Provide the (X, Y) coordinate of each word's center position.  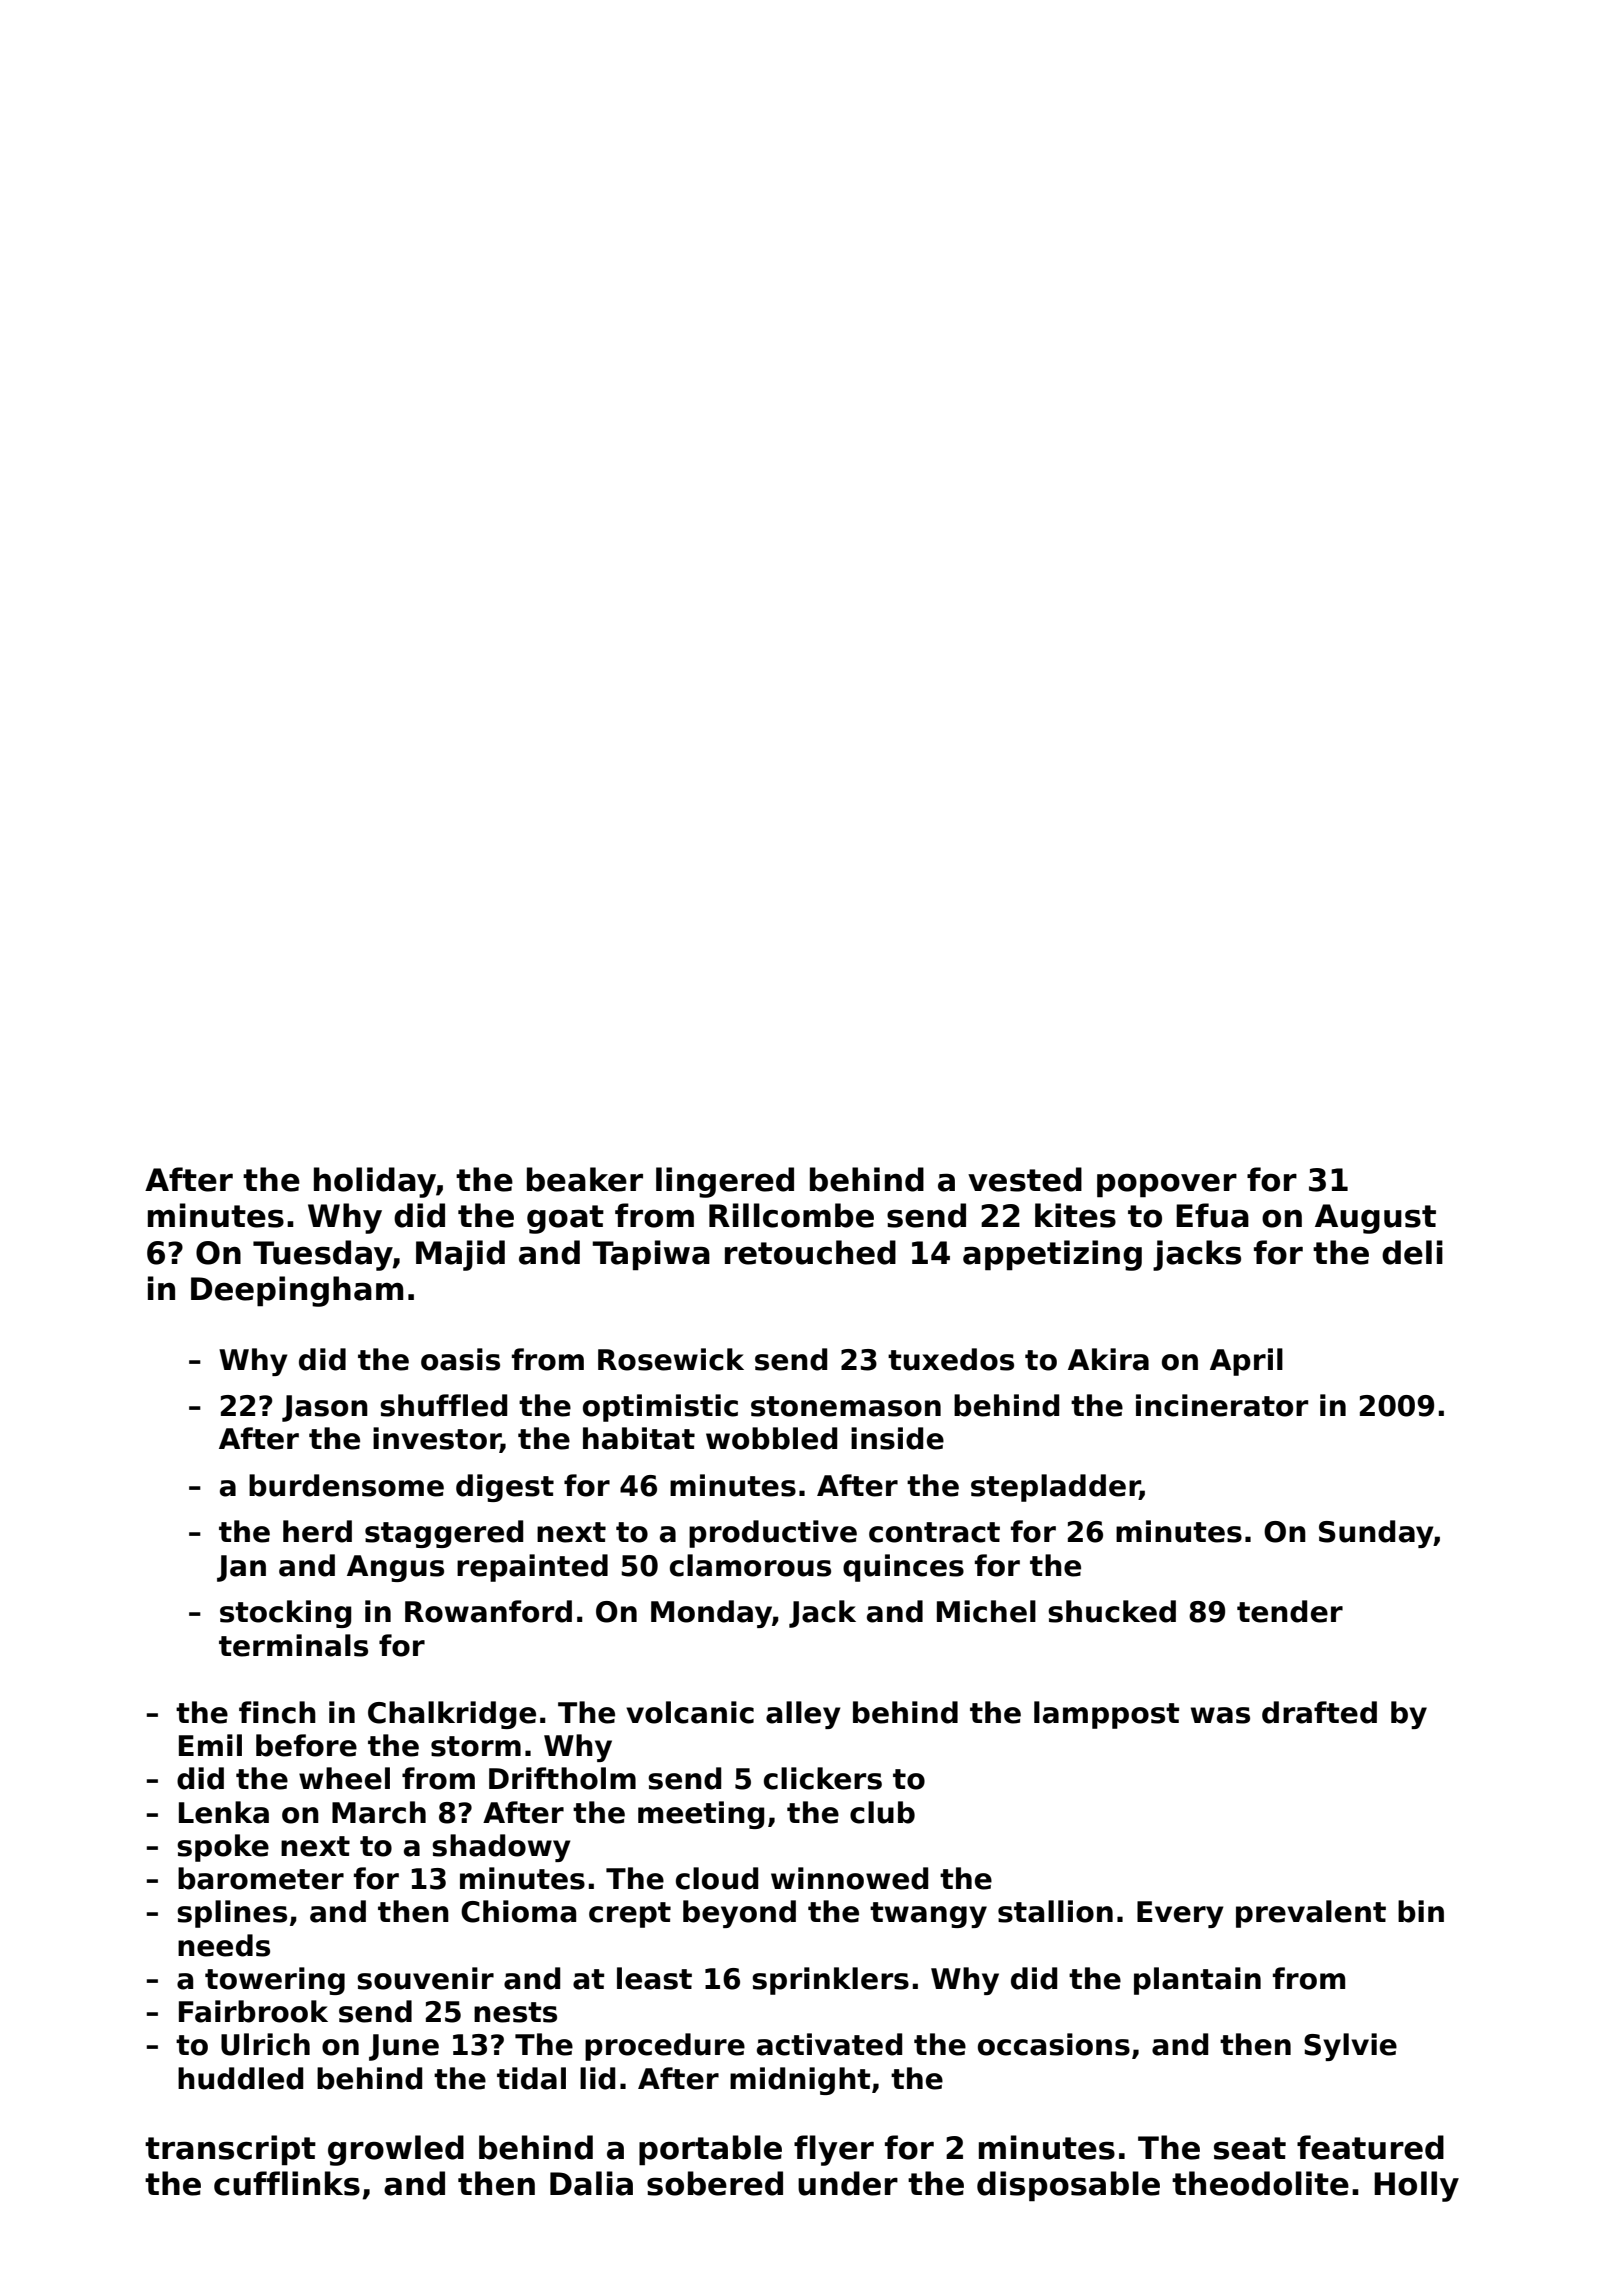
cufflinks (287, 2183)
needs (224, 1945)
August (1375, 1219)
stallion (1055, 1911)
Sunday (1376, 1534)
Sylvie (1350, 2047)
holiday (375, 1182)
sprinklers (830, 1981)
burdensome (346, 1485)
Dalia (591, 2183)
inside (897, 1438)
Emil (210, 1745)
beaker (585, 1179)
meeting (701, 1815)
